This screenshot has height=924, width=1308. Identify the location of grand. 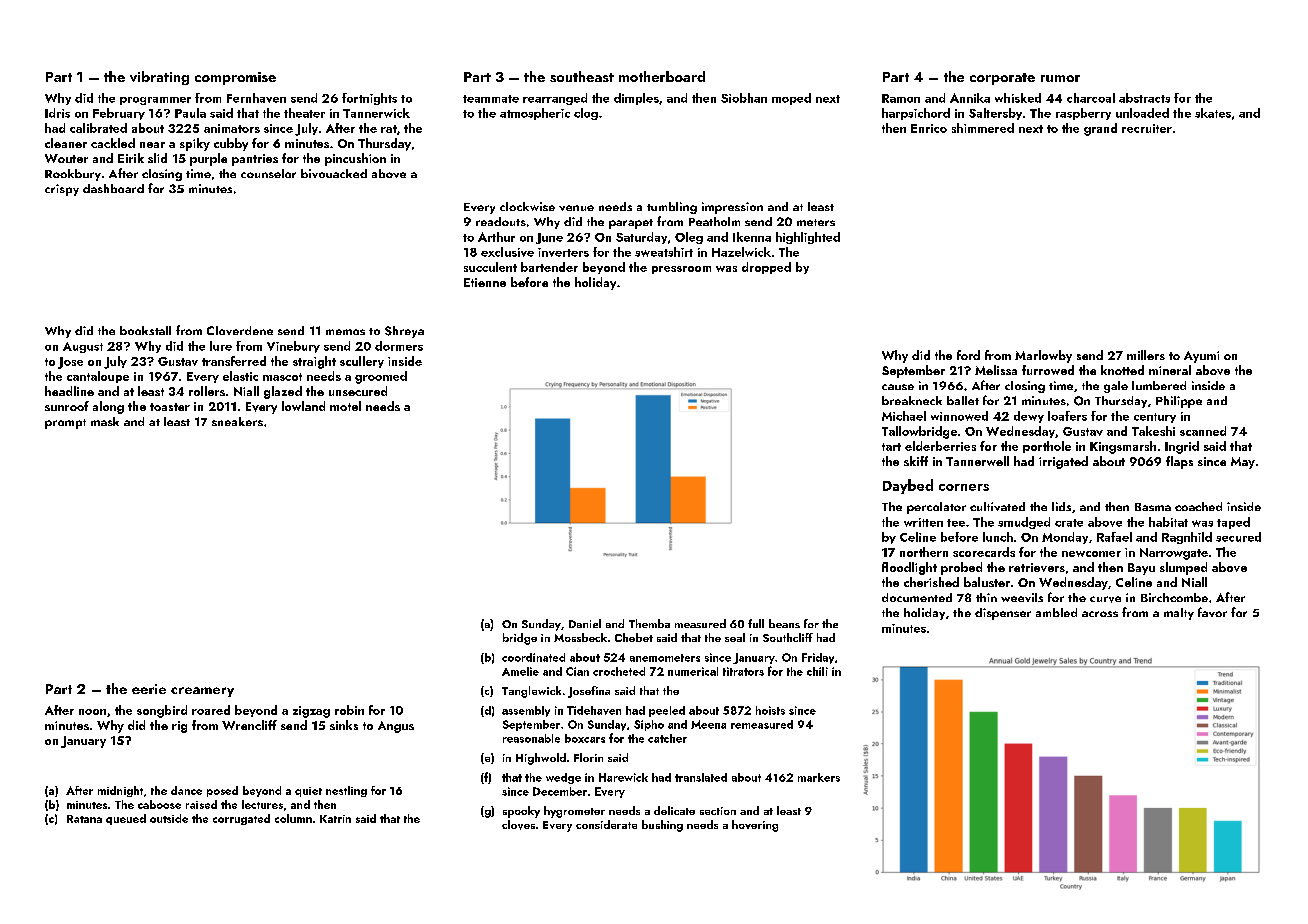
(1100, 129).
